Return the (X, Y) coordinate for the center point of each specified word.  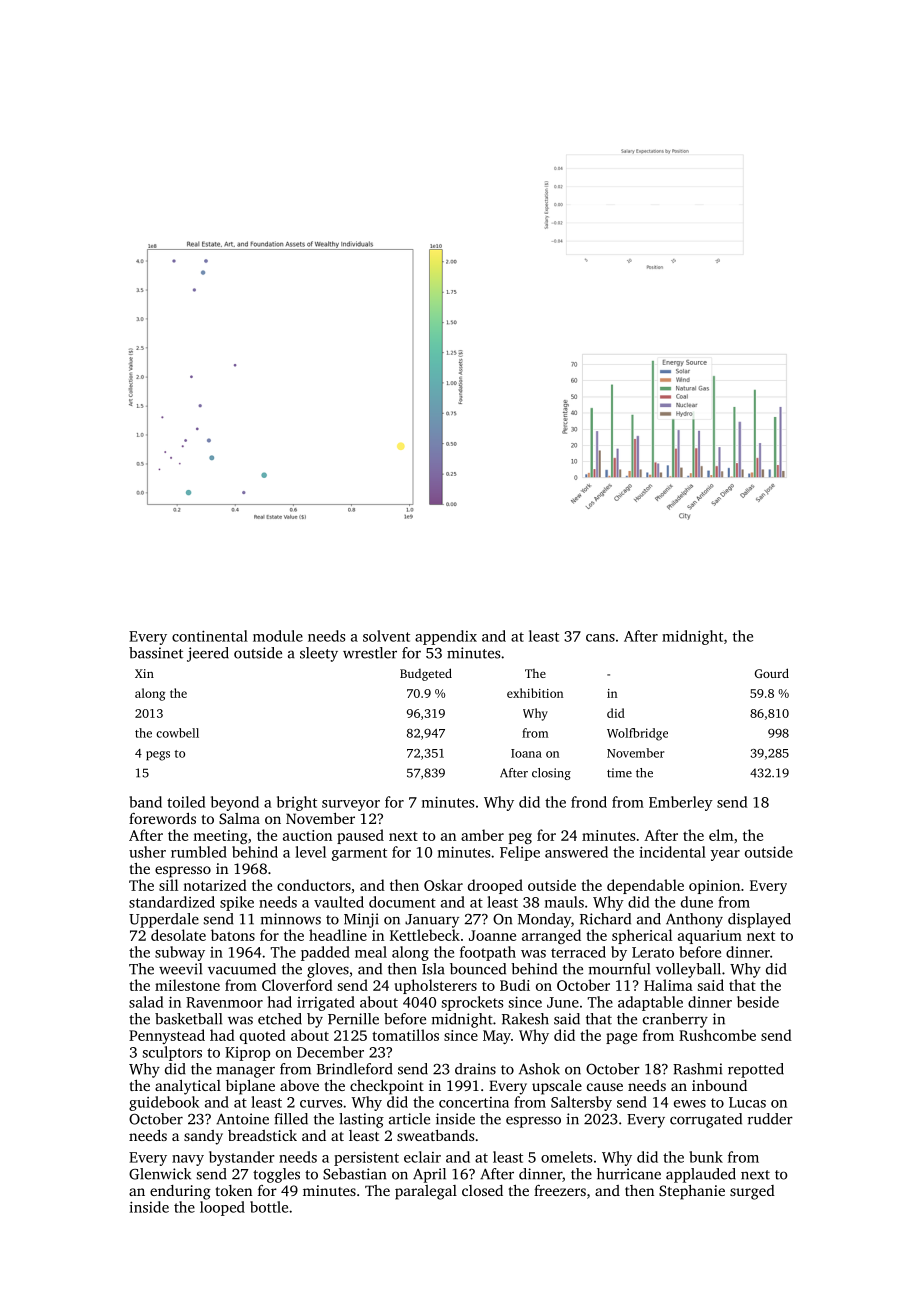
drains (475, 1069)
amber (482, 835)
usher (147, 852)
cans (600, 638)
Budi (515, 985)
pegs (158, 756)
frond (589, 802)
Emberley (681, 803)
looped (222, 1208)
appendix (446, 637)
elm (721, 835)
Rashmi (697, 1069)
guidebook (164, 1103)
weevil (180, 969)
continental (210, 636)
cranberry (675, 1020)
